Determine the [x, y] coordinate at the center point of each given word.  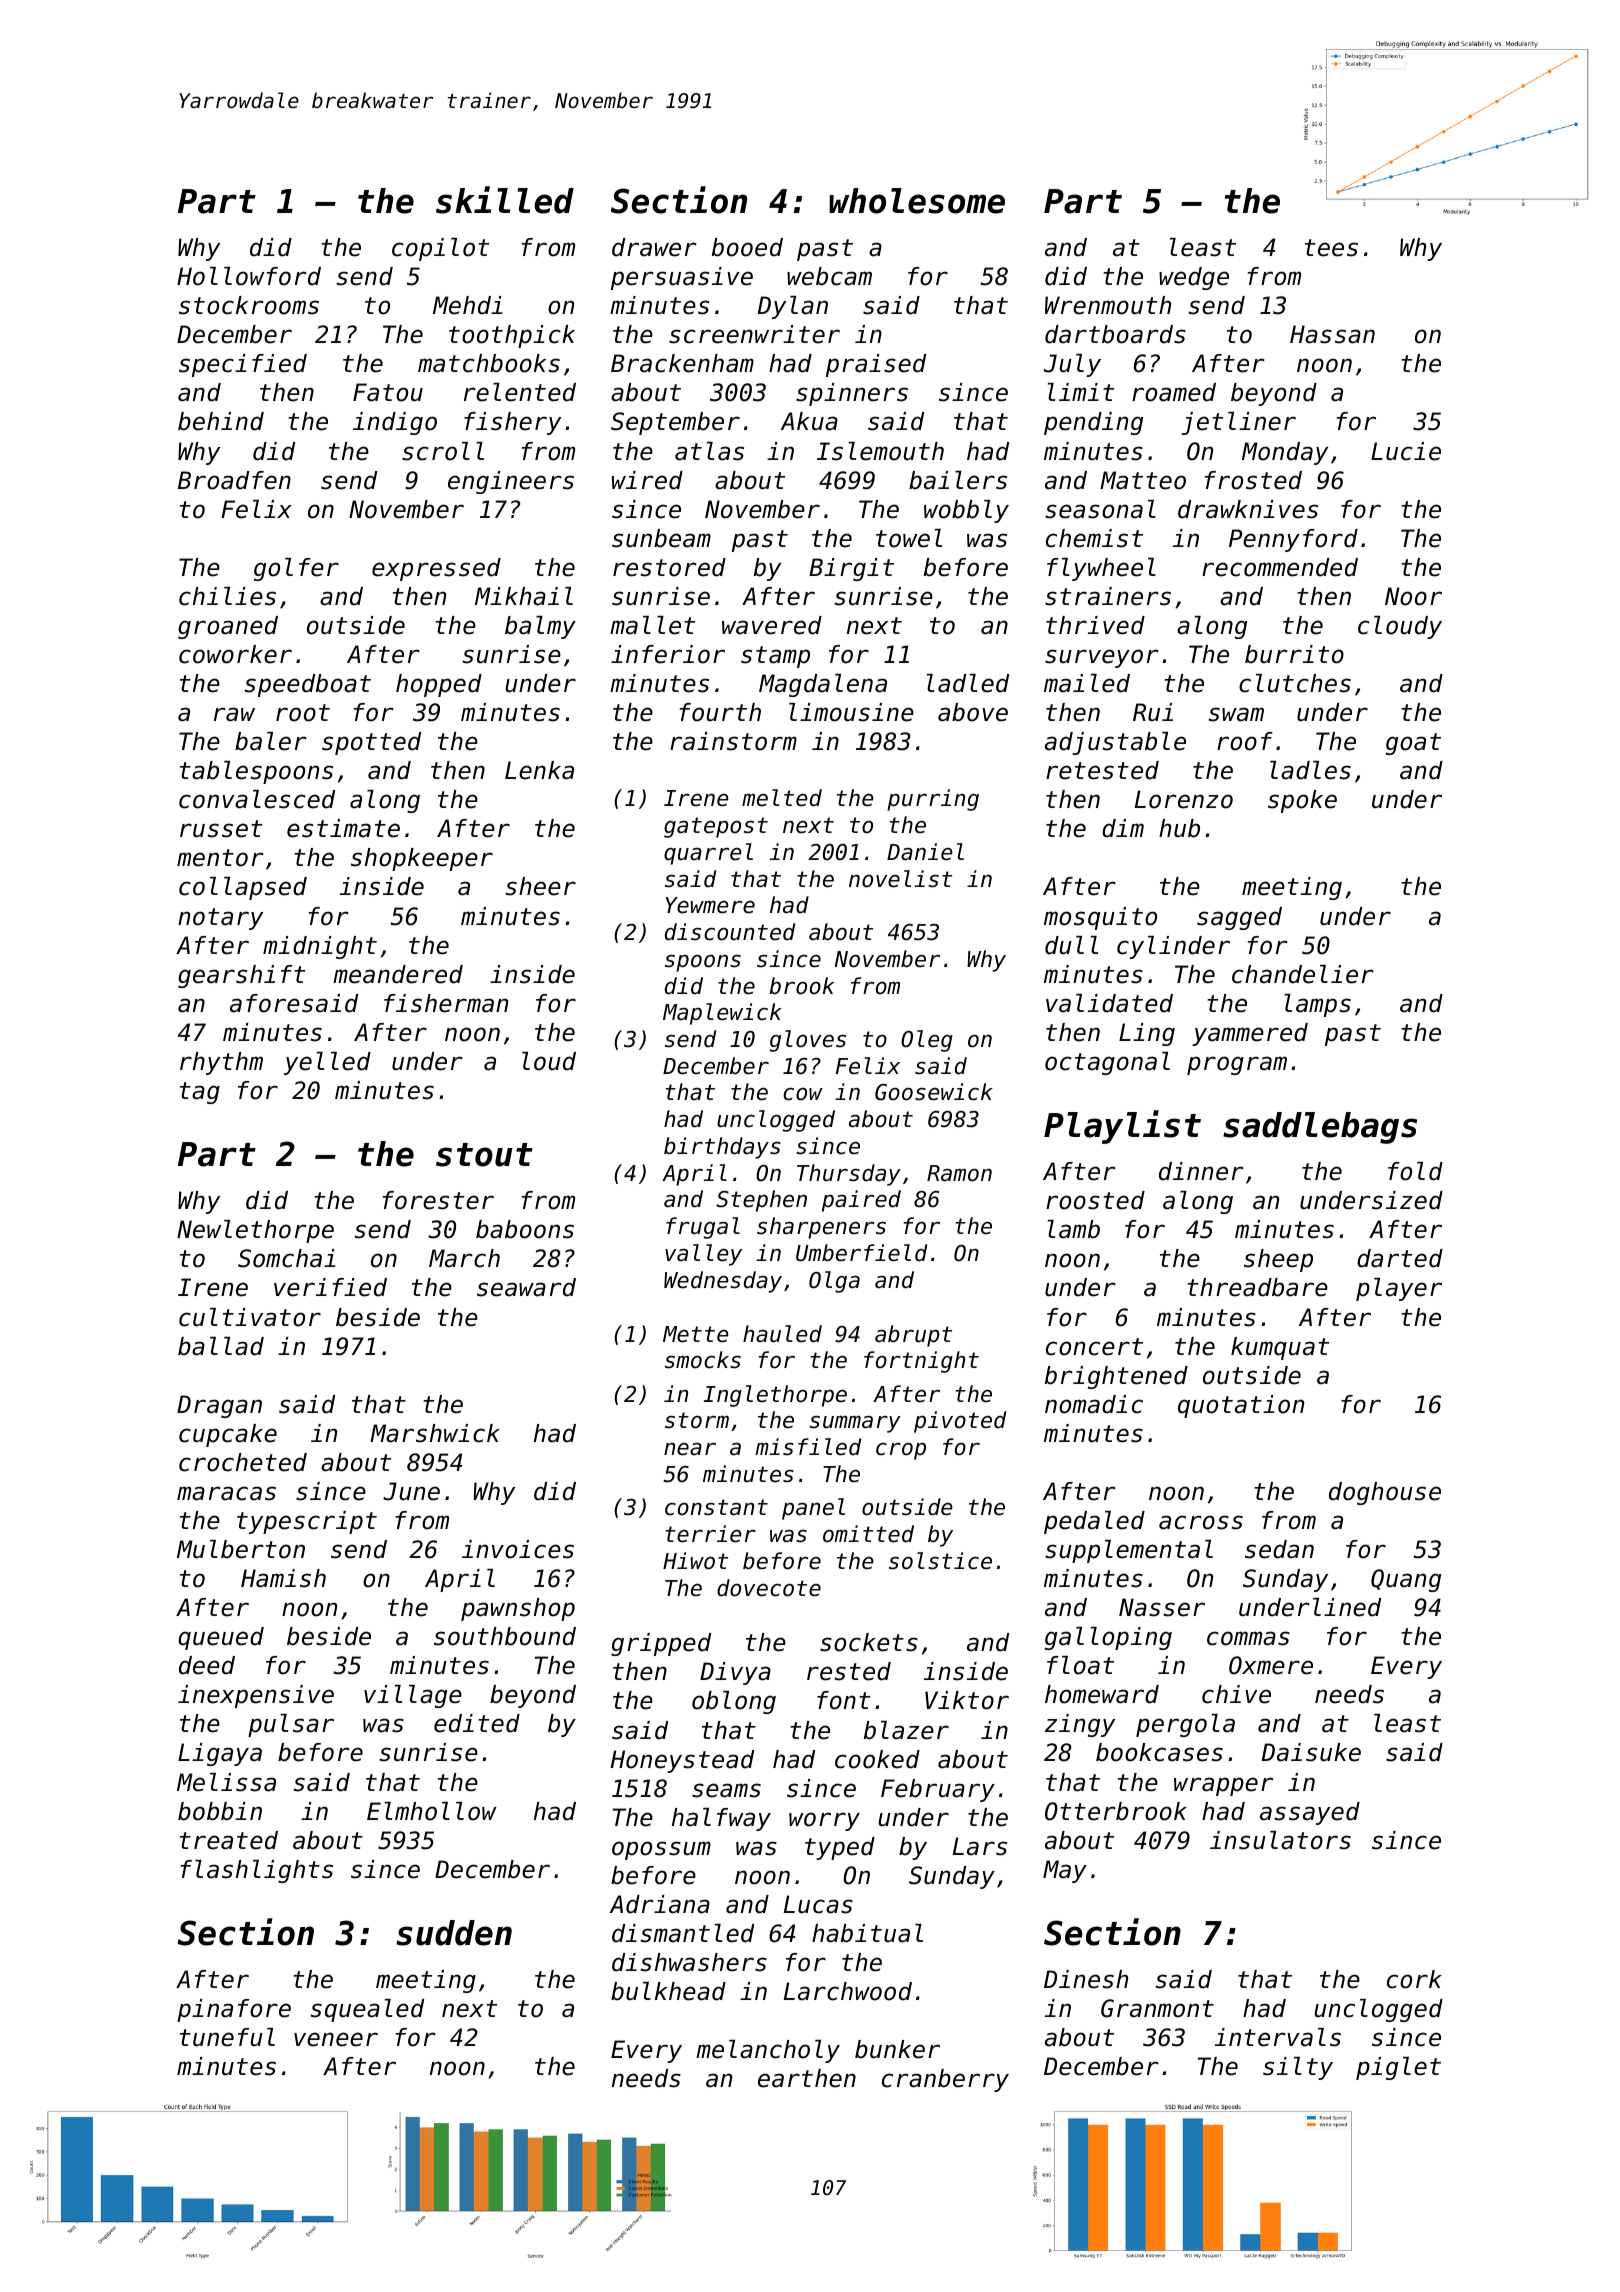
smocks [703, 1360]
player [1399, 1289]
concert [1094, 1347]
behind [221, 421]
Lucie [1406, 451]
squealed [367, 2010]
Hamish [283, 1578]
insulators [1280, 1840]
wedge [1194, 278]
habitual [867, 1933]
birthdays [722, 1148]
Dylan [793, 307]
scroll [443, 451]
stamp [775, 657]
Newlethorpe [255, 1231]
